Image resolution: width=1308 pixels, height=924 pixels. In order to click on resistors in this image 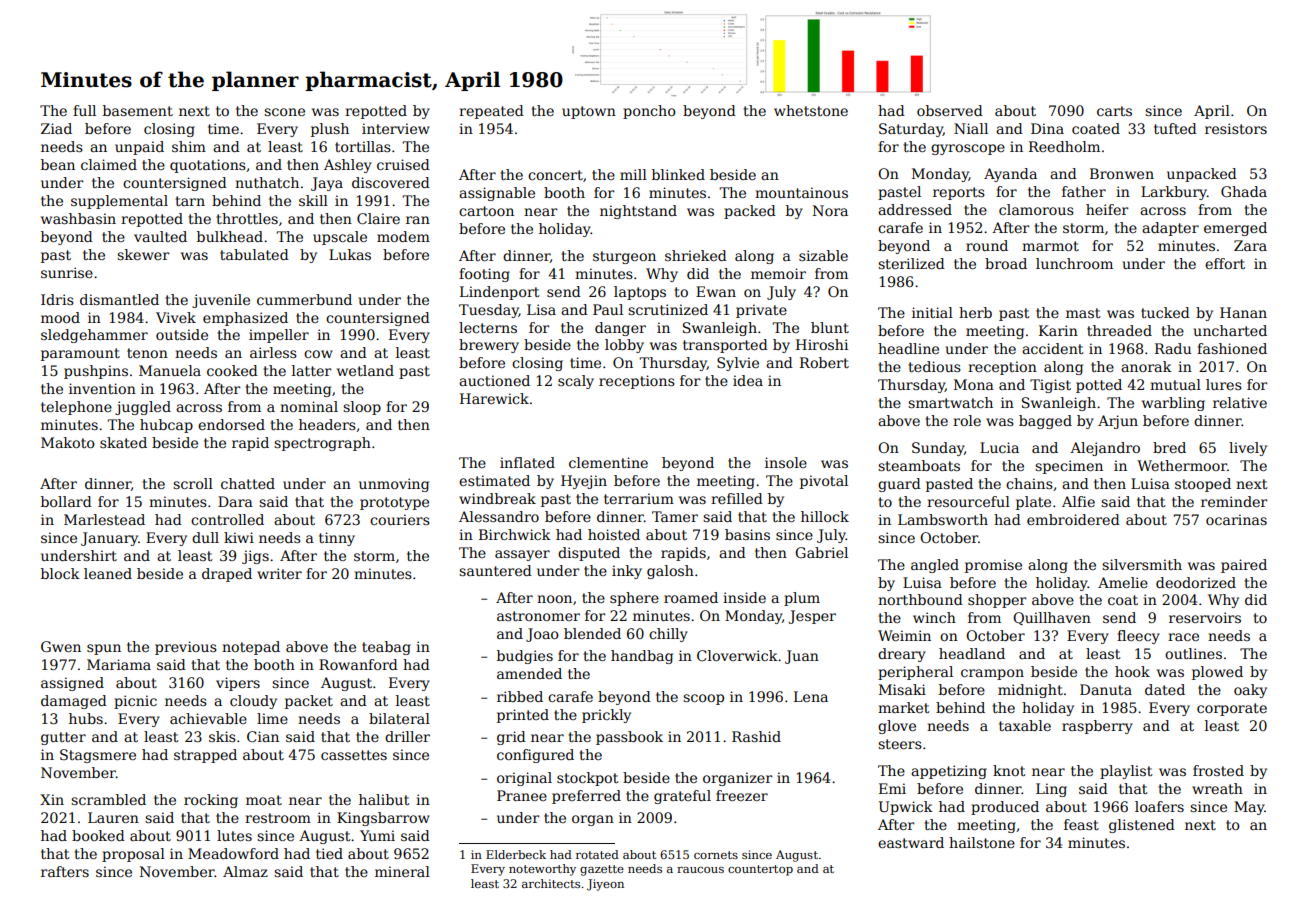, I will do `click(1236, 128)`.
